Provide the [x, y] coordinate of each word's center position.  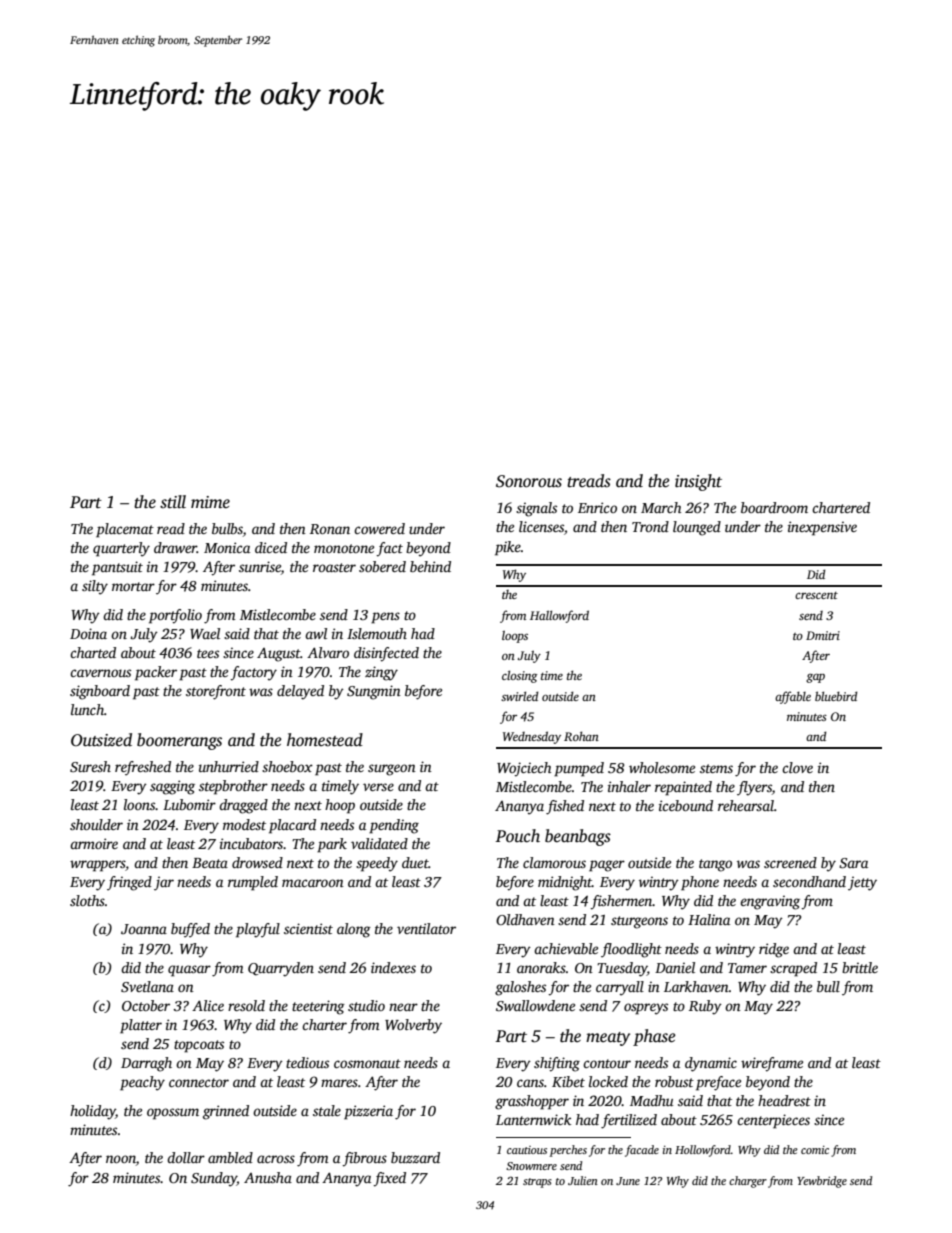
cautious [527, 1150]
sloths [87, 900]
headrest [784, 1100]
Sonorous [529, 481]
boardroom [774, 507]
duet [415, 862]
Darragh [146, 1064]
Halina [709, 919]
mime [210, 502]
